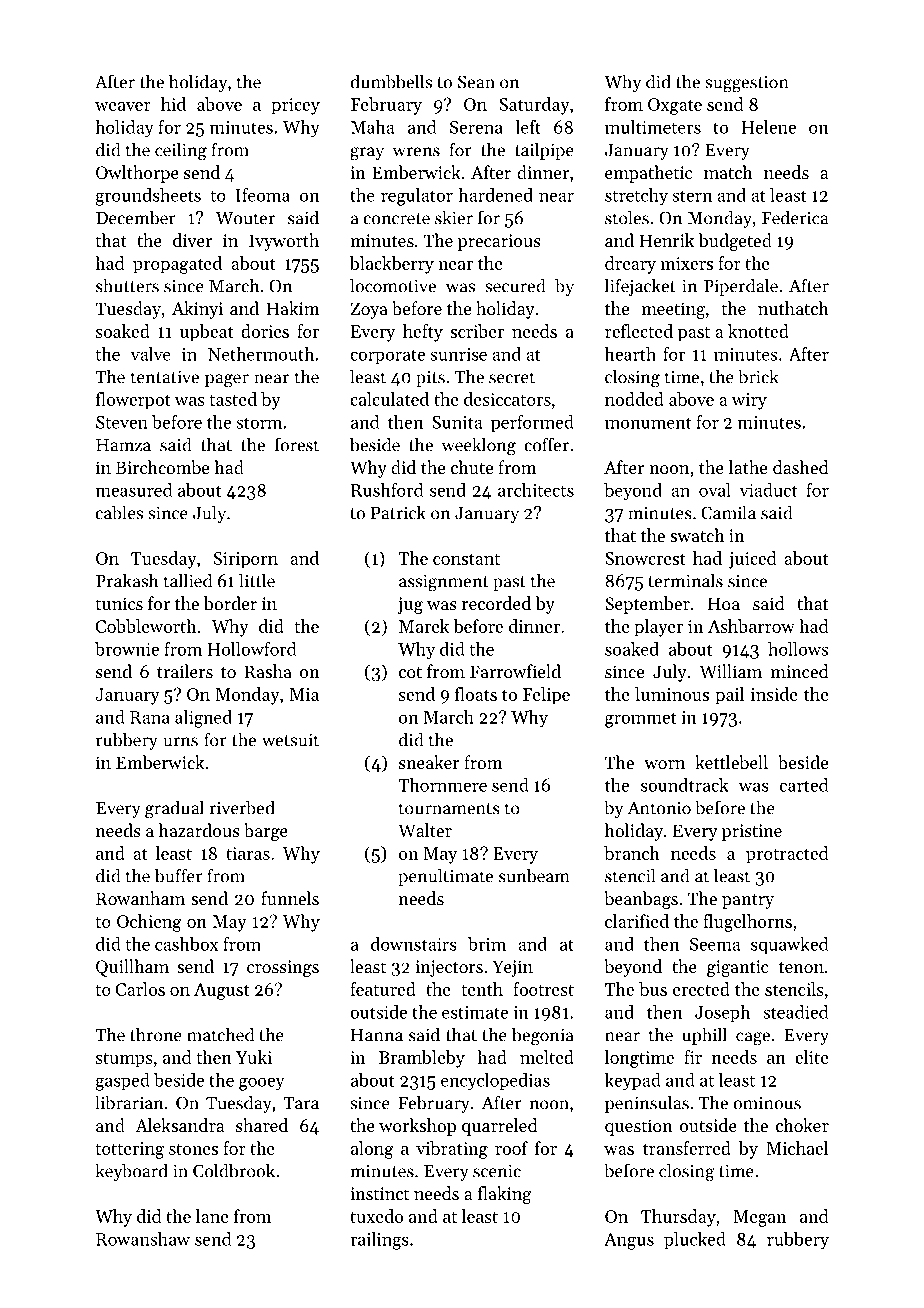 The height and width of the screenshot is (1308, 924). Describe the element at coordinates (747, 84) in the screenshot. I see `suggestion` at that location.
